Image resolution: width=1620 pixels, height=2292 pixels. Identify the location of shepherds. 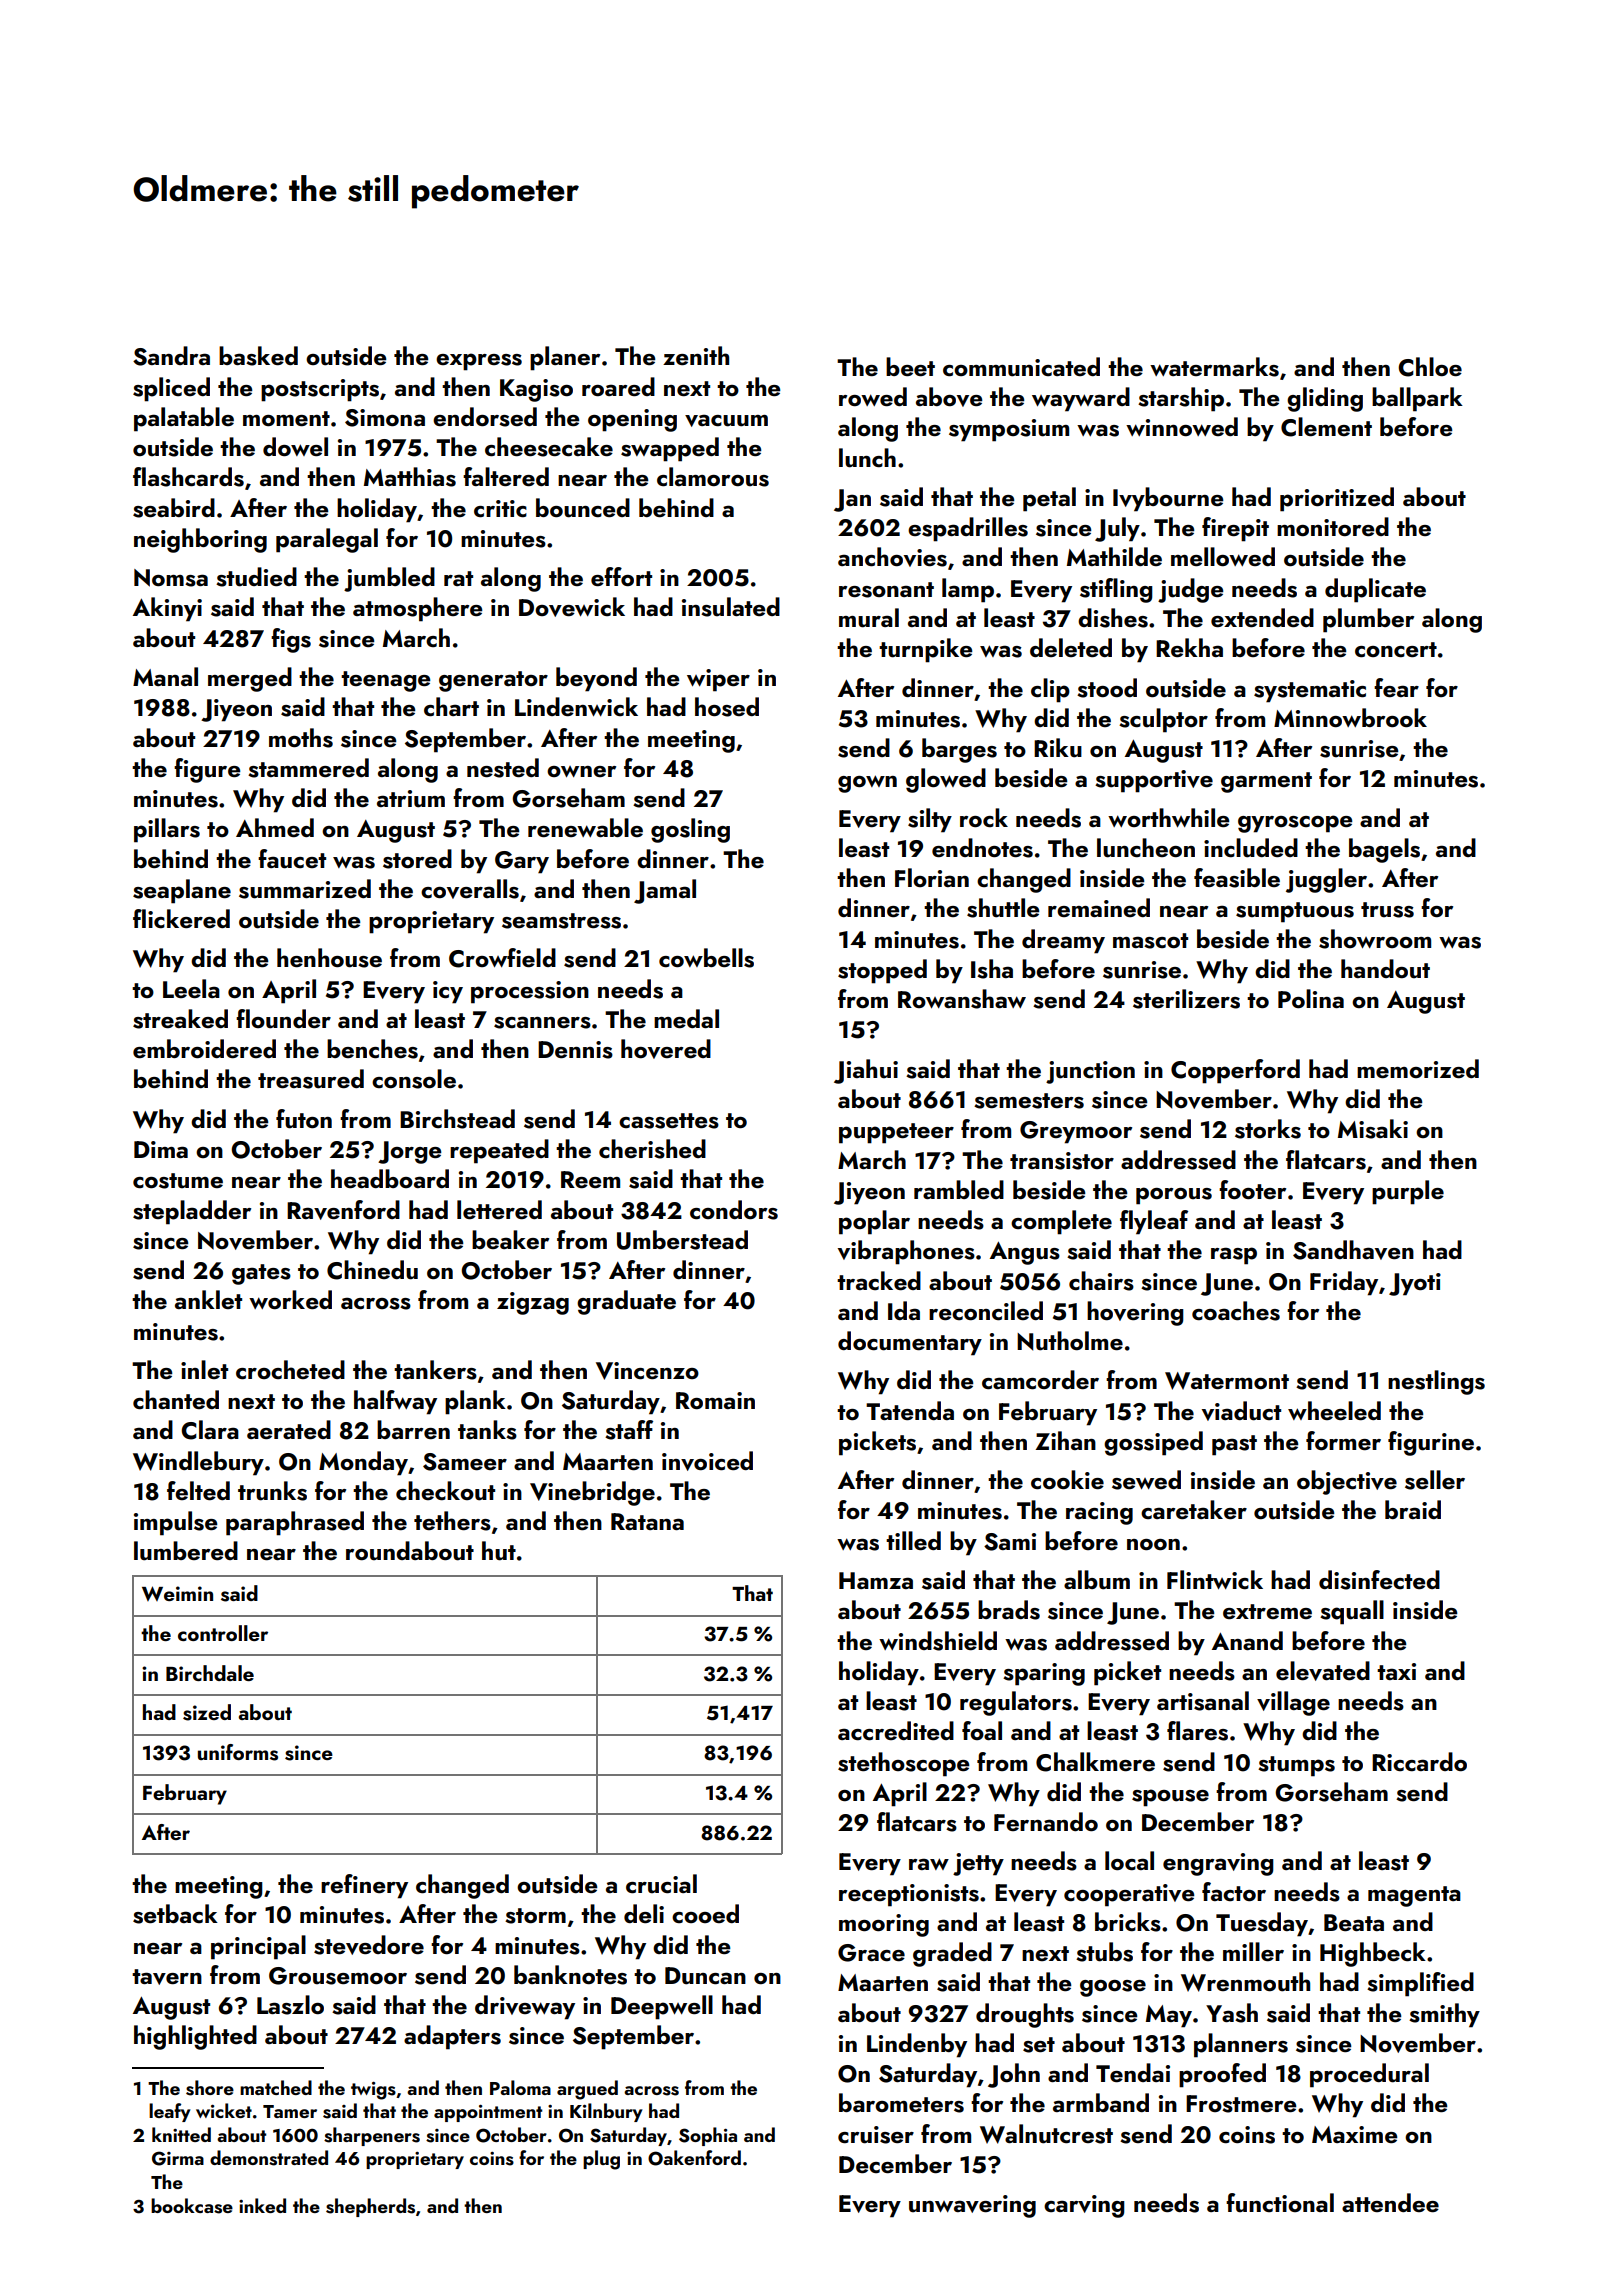
(370, 2207).
